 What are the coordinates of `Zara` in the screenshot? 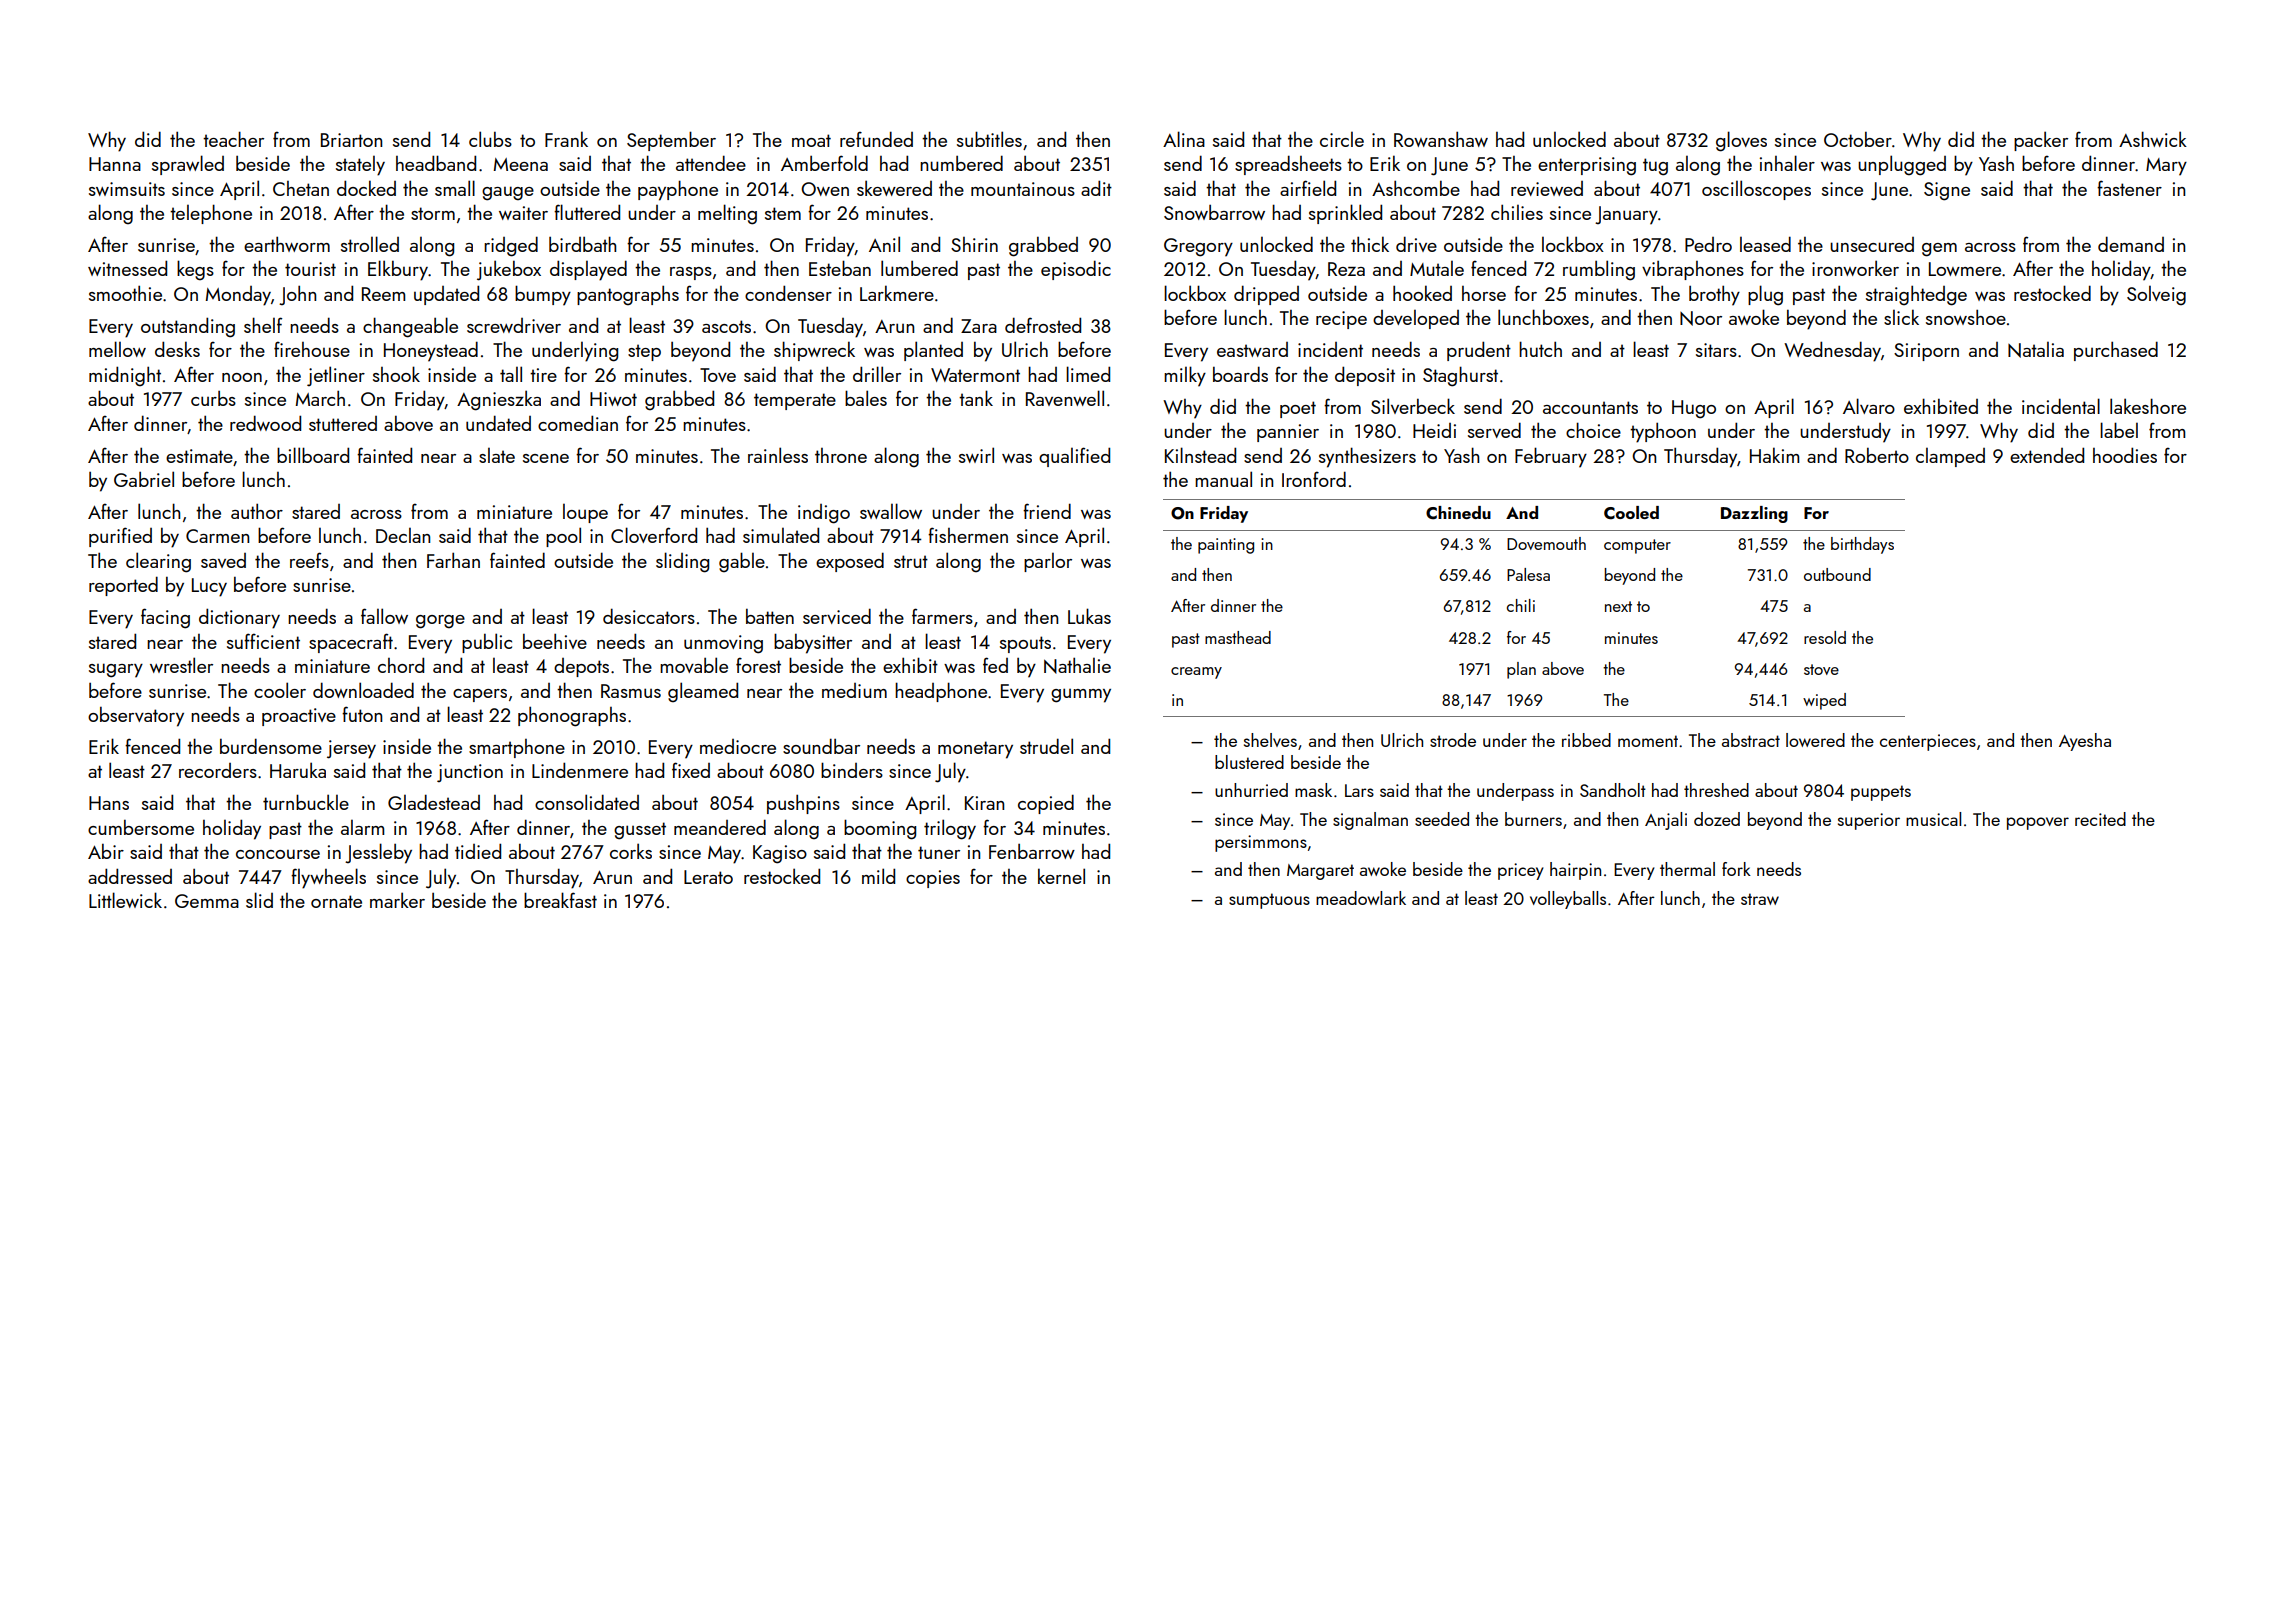 It's located at (979, 326).
